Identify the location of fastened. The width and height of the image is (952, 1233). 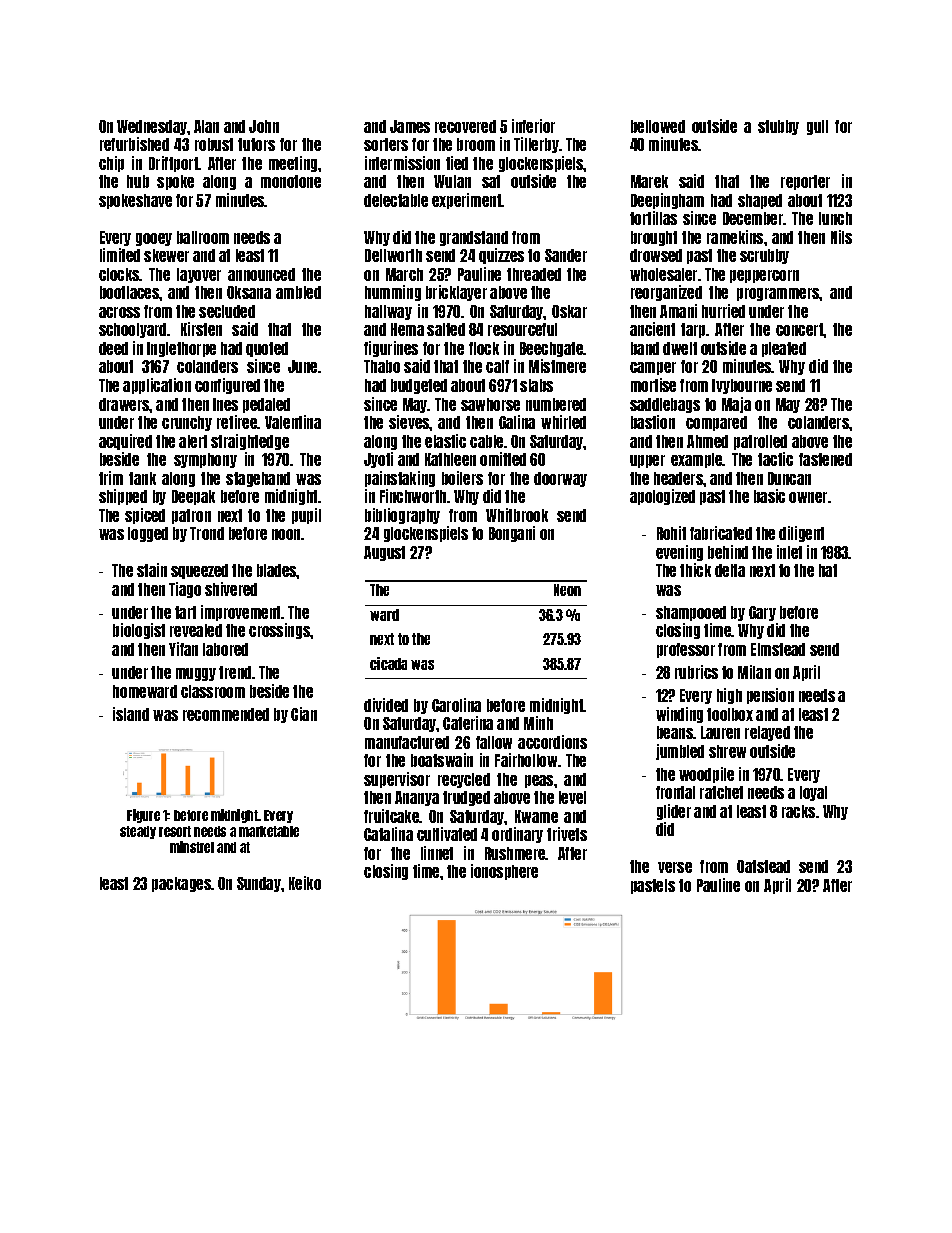
(825, 459).
